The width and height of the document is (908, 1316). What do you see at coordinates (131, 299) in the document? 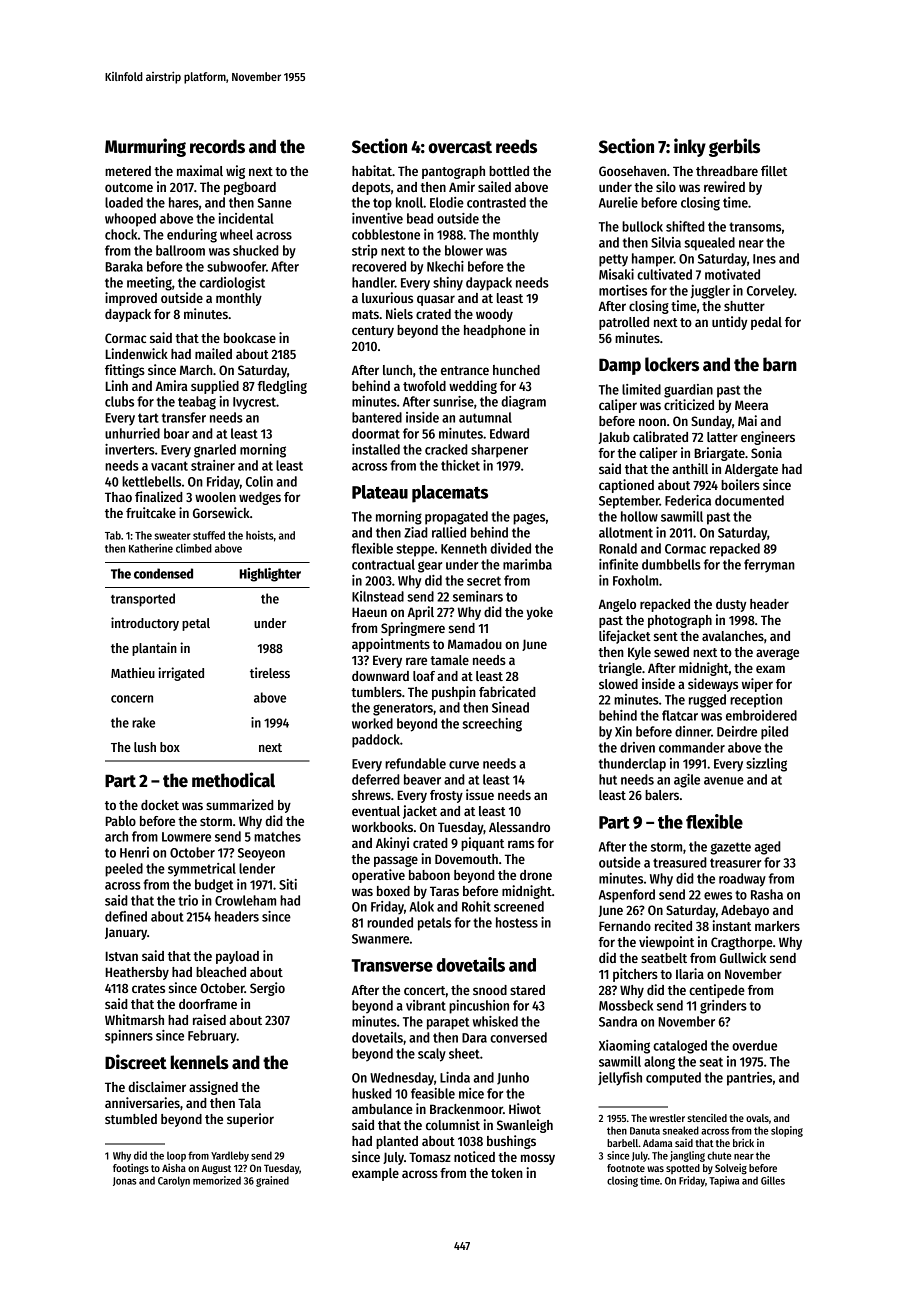
I see `improved` at bounding box center [131, 299].
